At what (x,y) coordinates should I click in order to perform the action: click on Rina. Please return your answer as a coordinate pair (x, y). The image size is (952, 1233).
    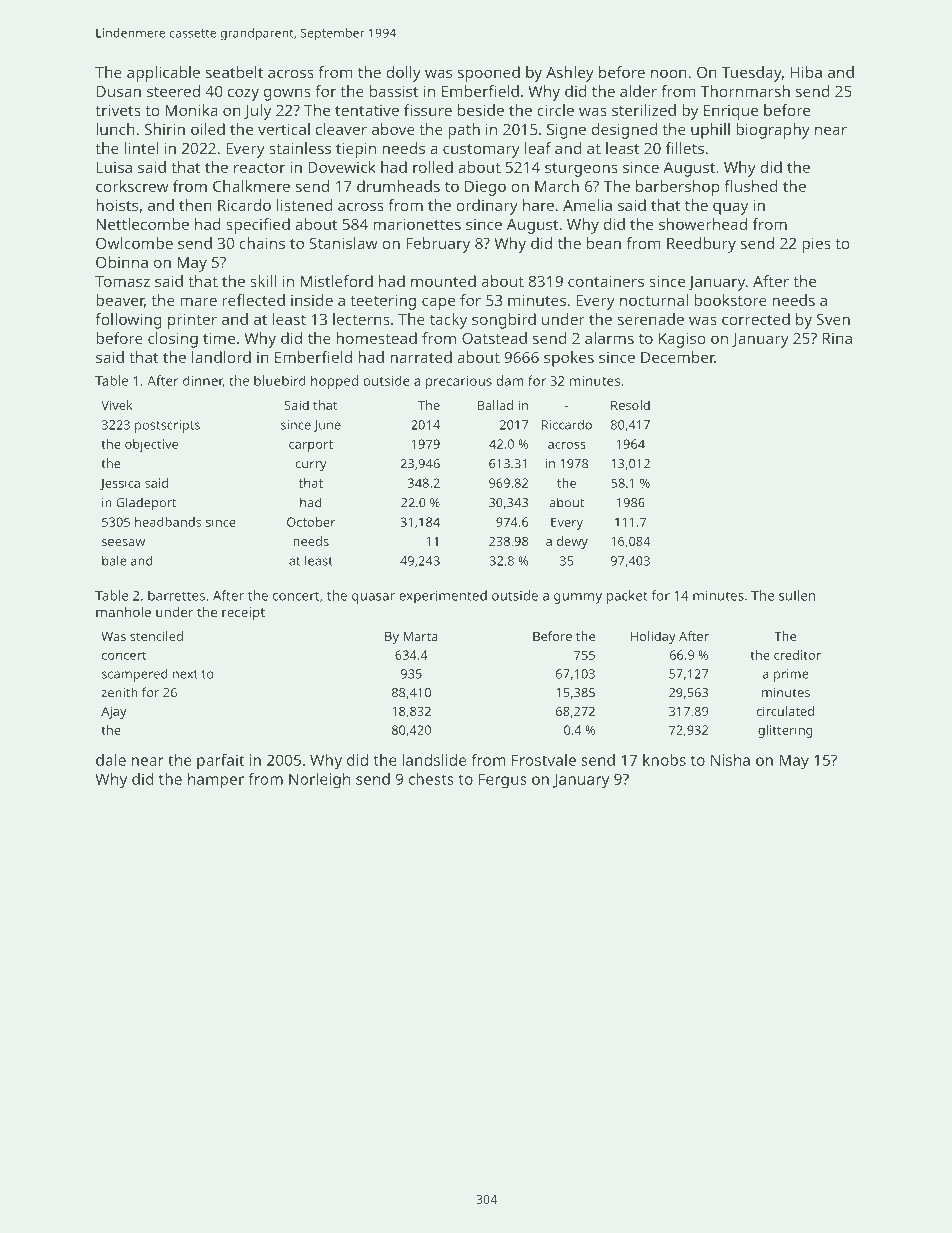
    Looking at the image, I should click on (837, 338).
